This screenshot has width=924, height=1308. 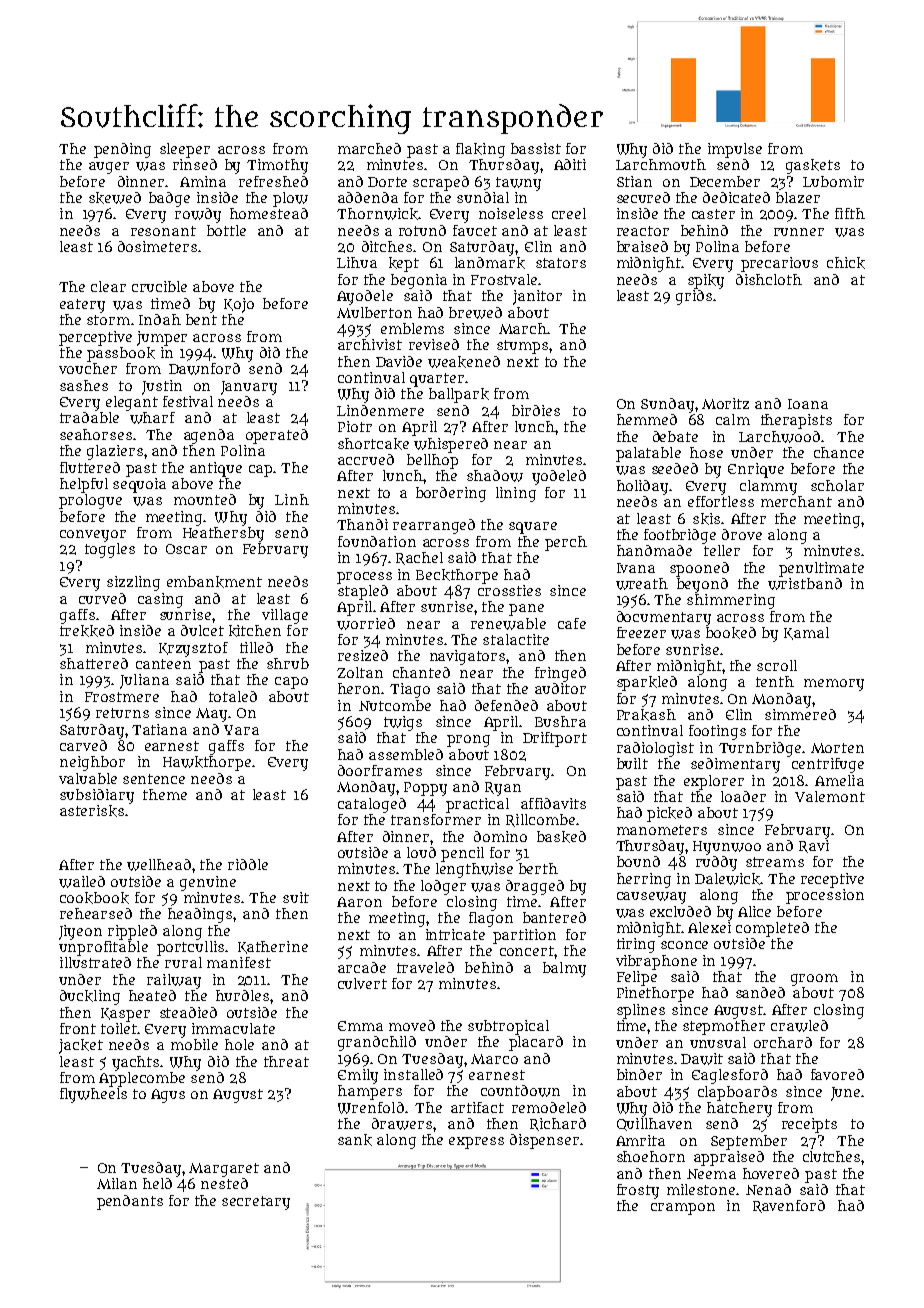 I want to click on scholar, so click(x=837, y=485).
